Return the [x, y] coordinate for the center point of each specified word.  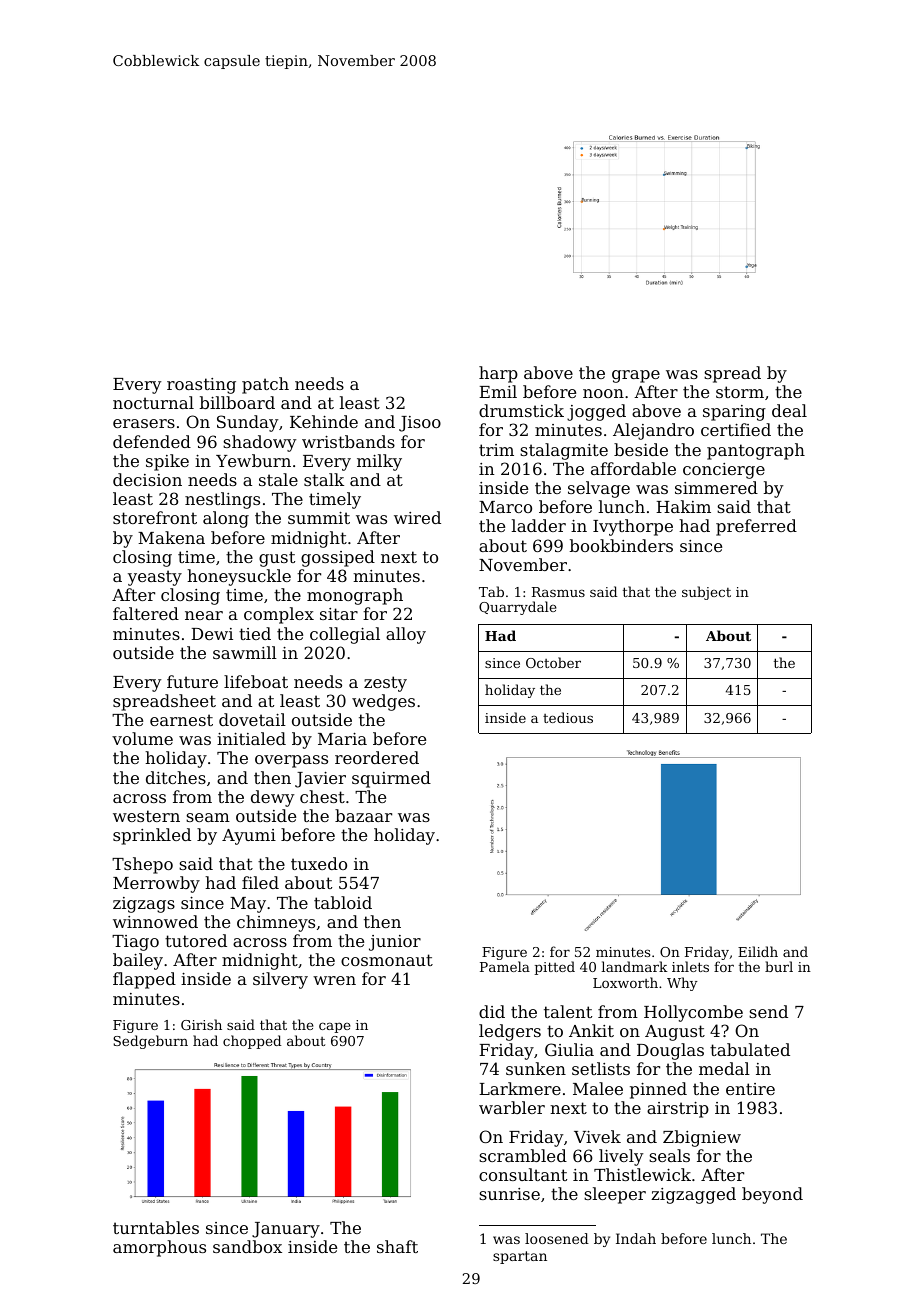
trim [496, 450]
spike [167, 462]
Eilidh [758, 951]
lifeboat [256, 681]
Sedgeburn [150, 1042]
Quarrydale [518, 608]
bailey [138, 961]
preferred [756, 527]
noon [603, 393]
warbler [512, 1107]
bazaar [363, 815]
